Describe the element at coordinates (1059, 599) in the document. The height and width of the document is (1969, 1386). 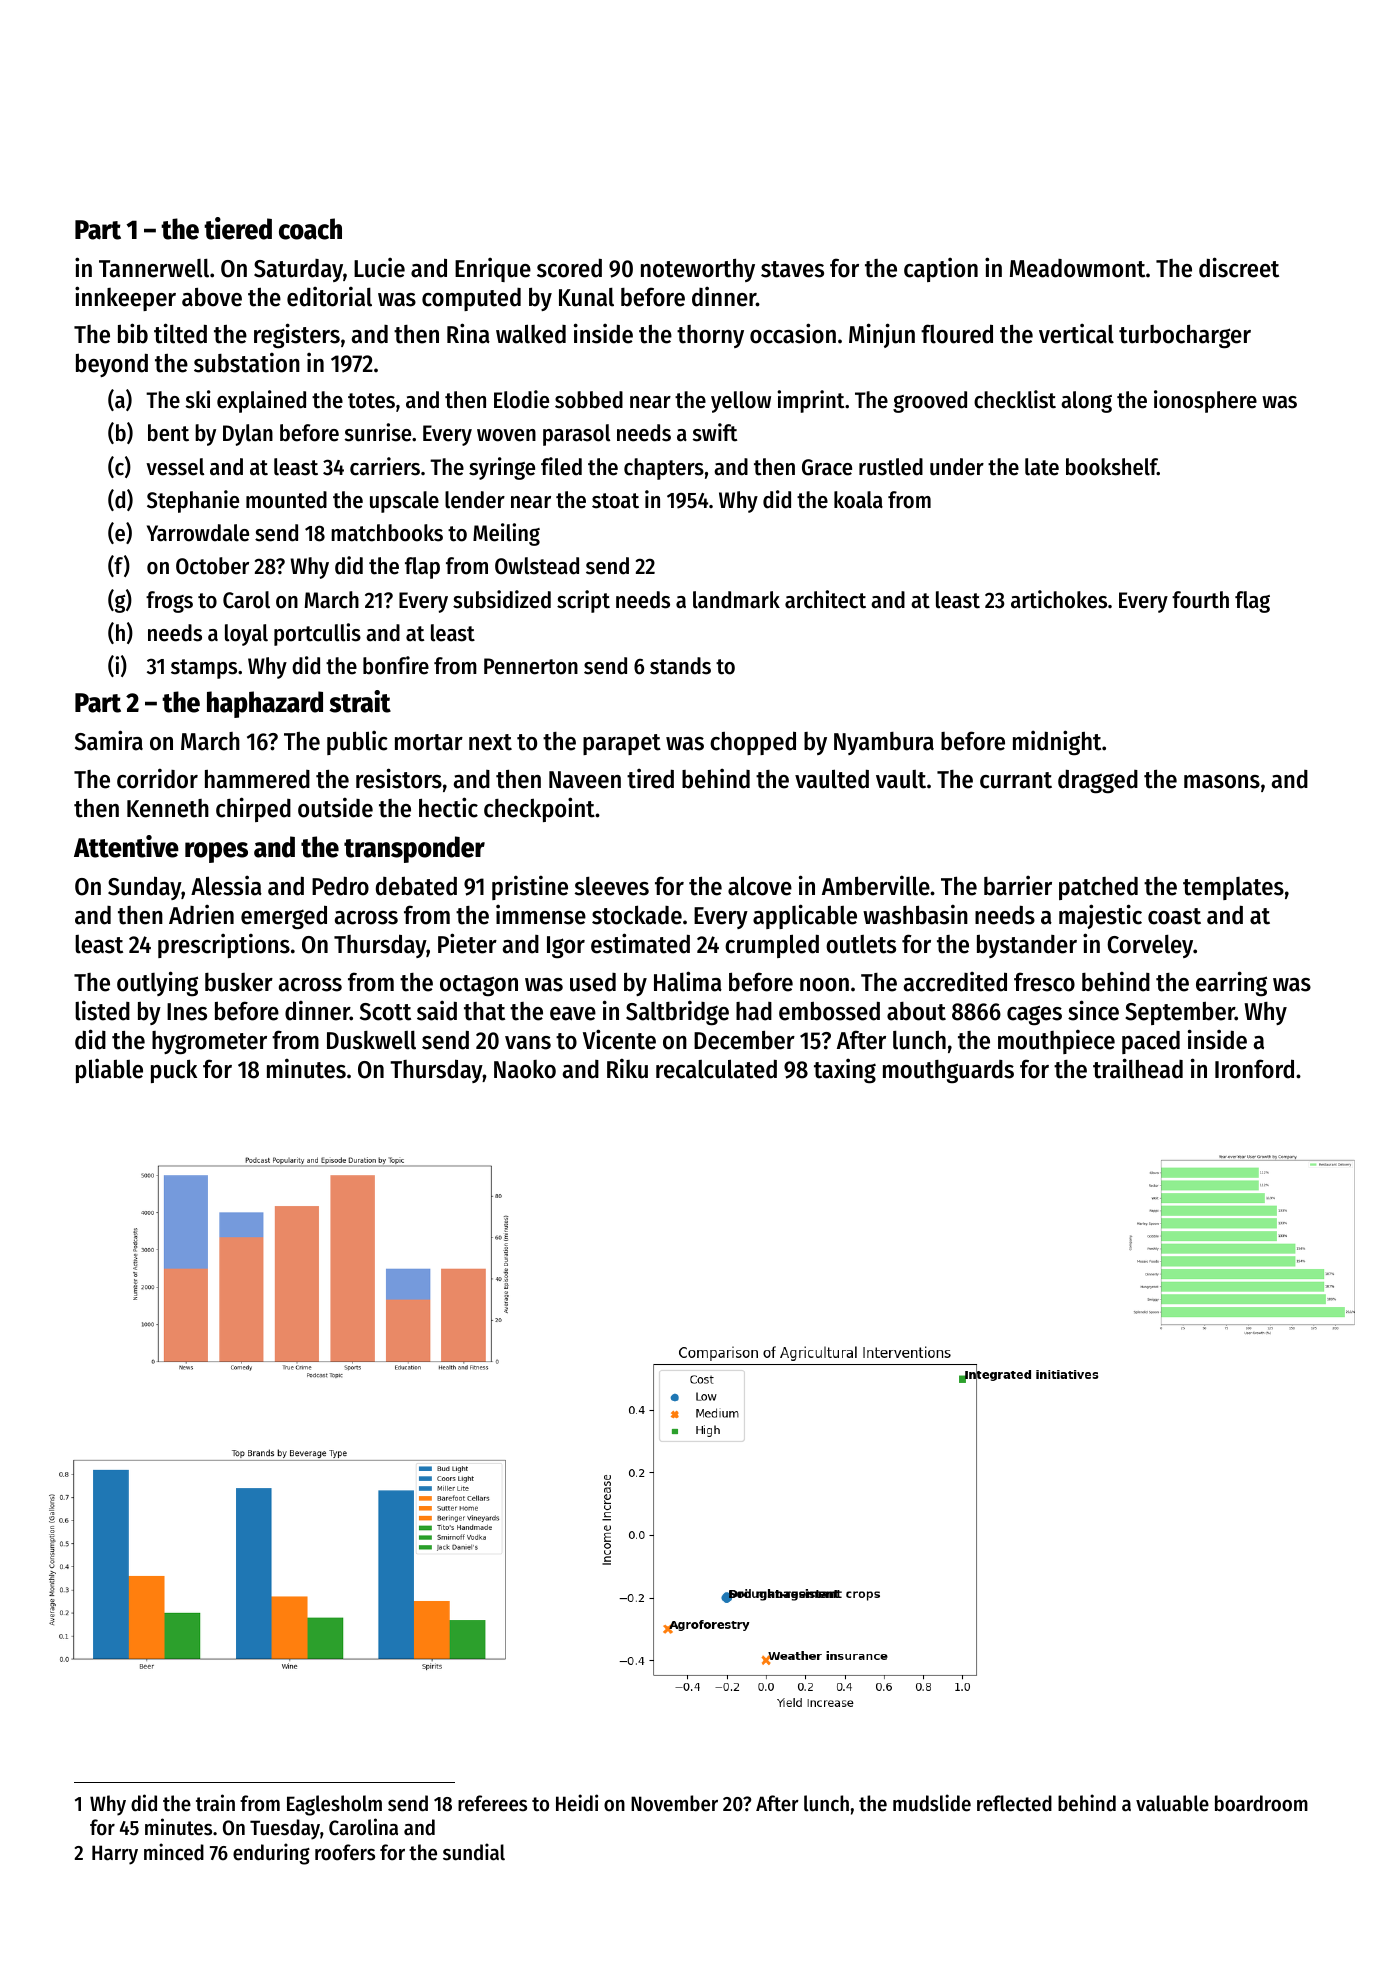
I see `artichokes` at that location.
